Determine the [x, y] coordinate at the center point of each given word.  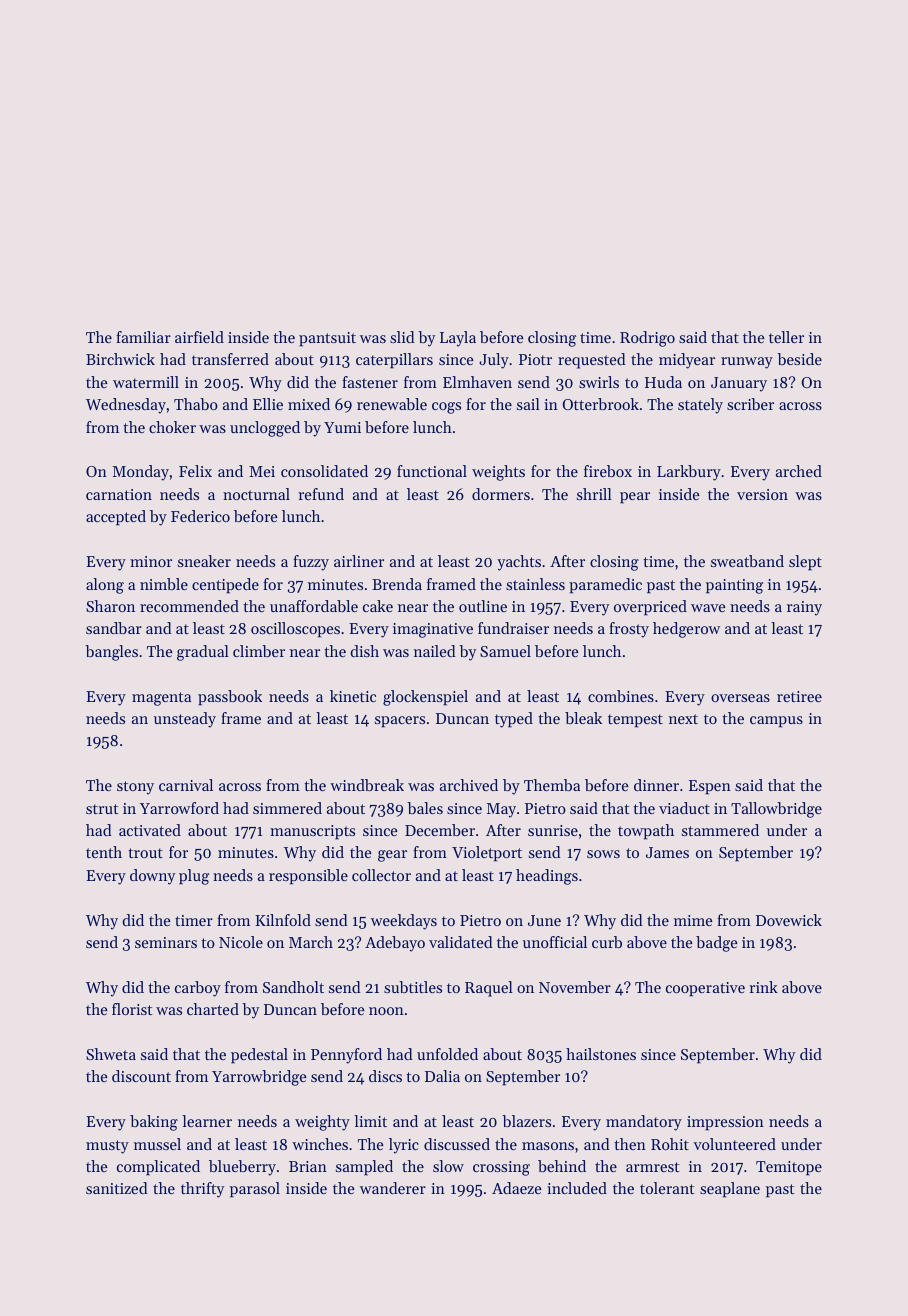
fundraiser [513, 628]
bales [425, 808]
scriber [750, 404]
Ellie [268, 404]
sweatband [747, 561]
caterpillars [394, 361]
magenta [161, 699]
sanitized [117, 1188]
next [683, 719]
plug [194, 877]
